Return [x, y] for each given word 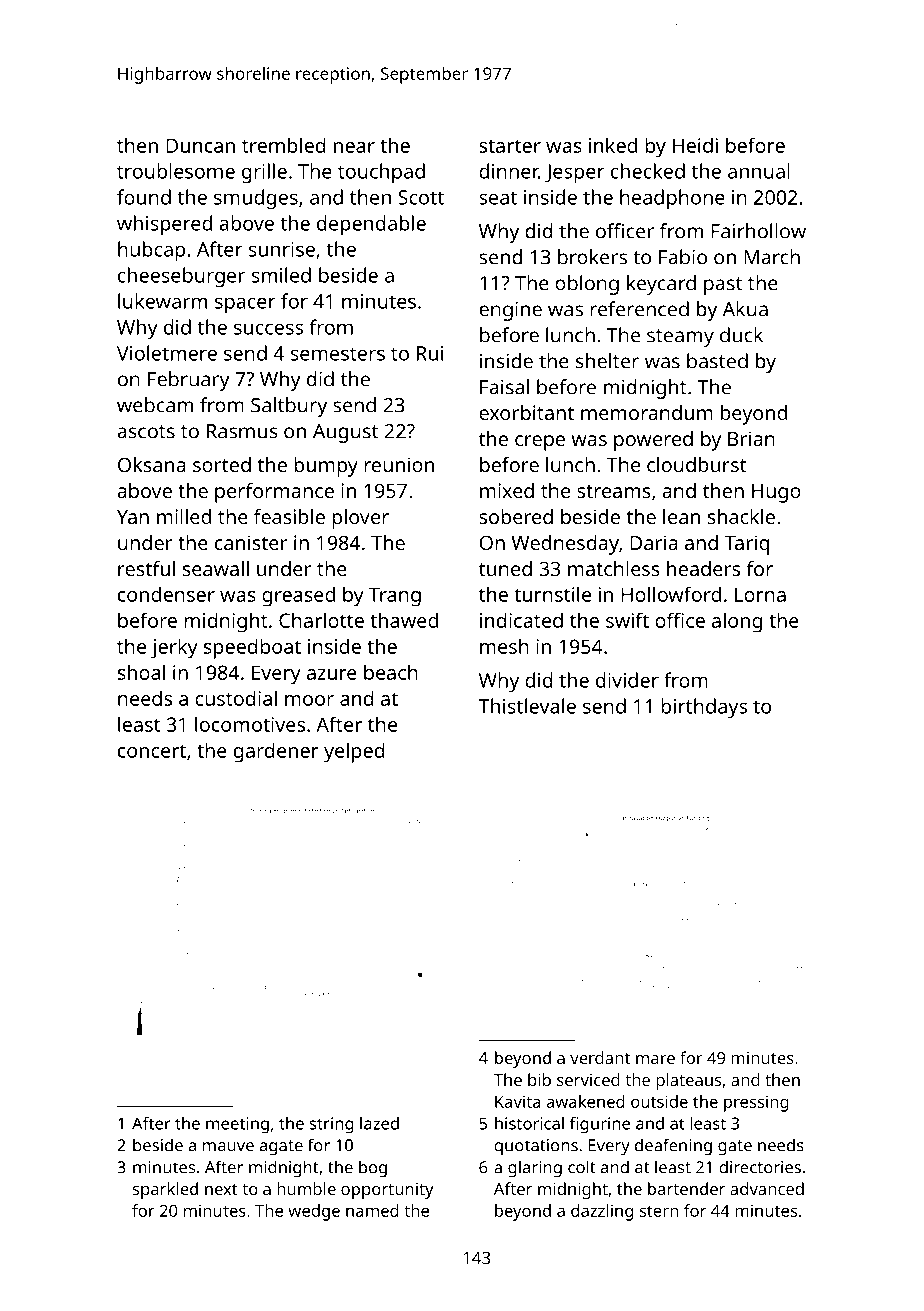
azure [332, 674]
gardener [276, 752]
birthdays [704, 708]
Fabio [683, 257]
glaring [535, 1168]
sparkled [165, 1190]
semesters [338, 354]
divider [627, 680]
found [144, 197]
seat [498, 198]
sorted [222, 464]
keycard [661, 285]
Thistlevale [527, 706]
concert [152, 751]
